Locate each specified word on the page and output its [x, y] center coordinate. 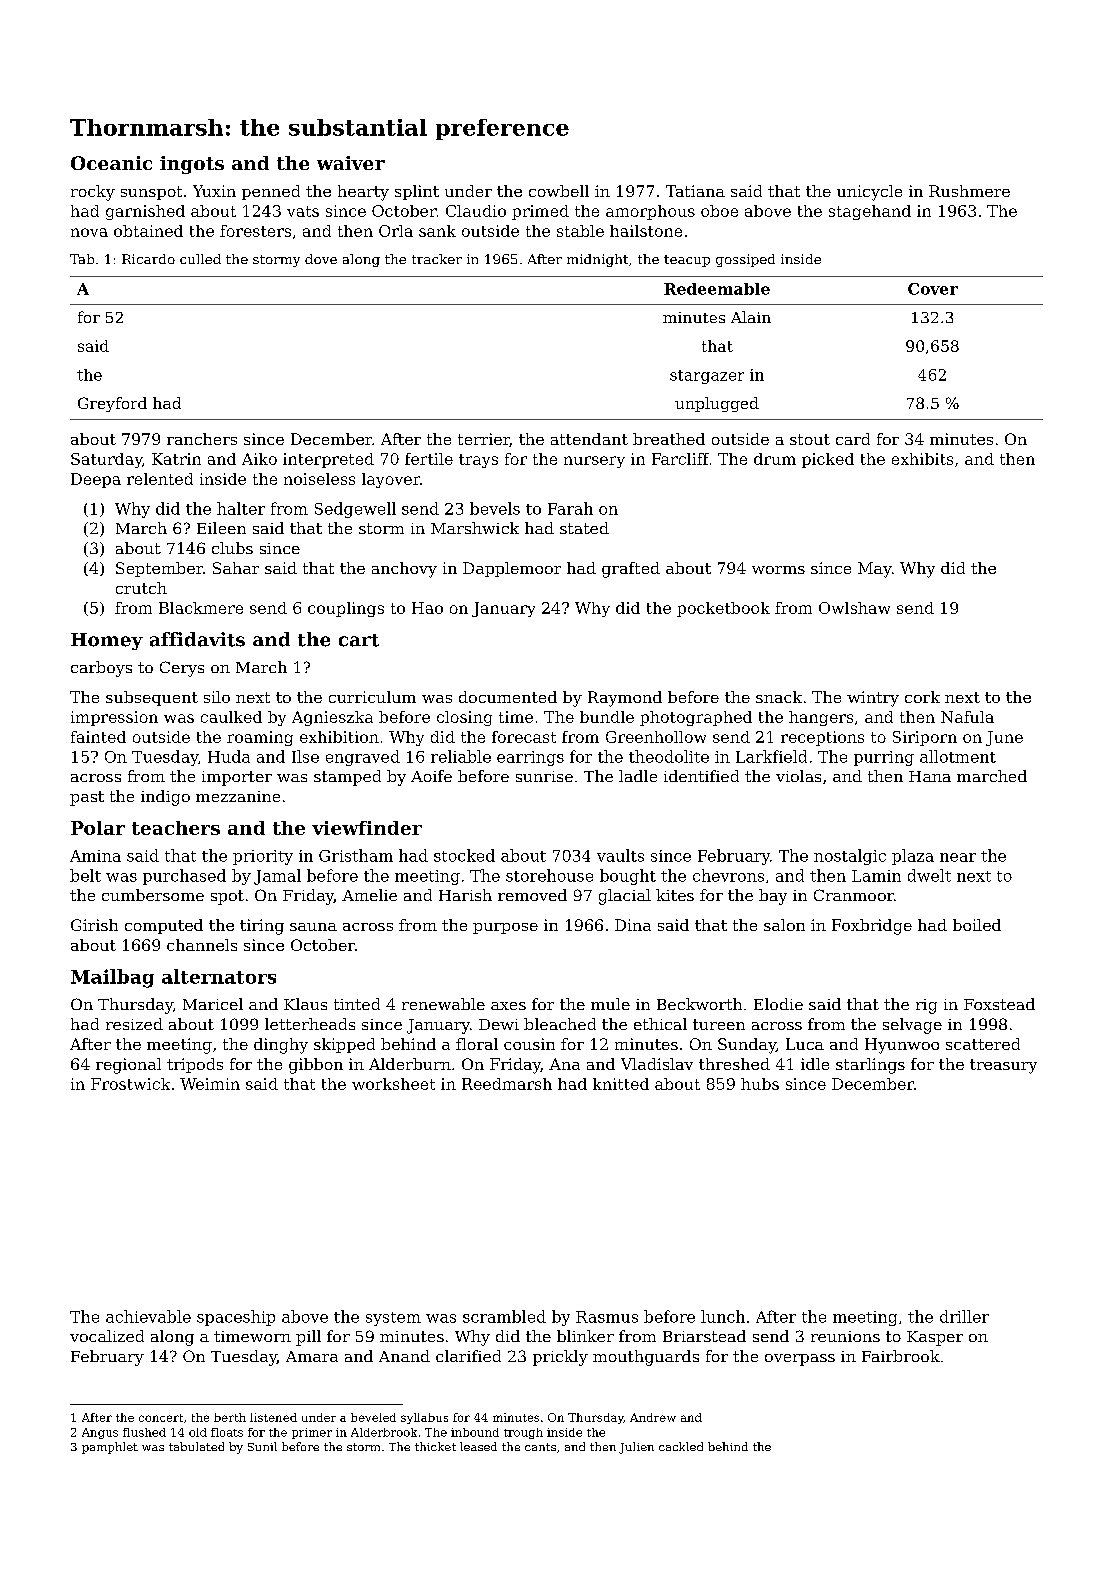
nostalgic [850, 857]
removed [532, 895]
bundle [607, 717]
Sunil [262, 1446]
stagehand [870, 212]
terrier [484, 440]
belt [85, 875]
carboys [101, 669]
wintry [873, 699]
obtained [148, 231]
